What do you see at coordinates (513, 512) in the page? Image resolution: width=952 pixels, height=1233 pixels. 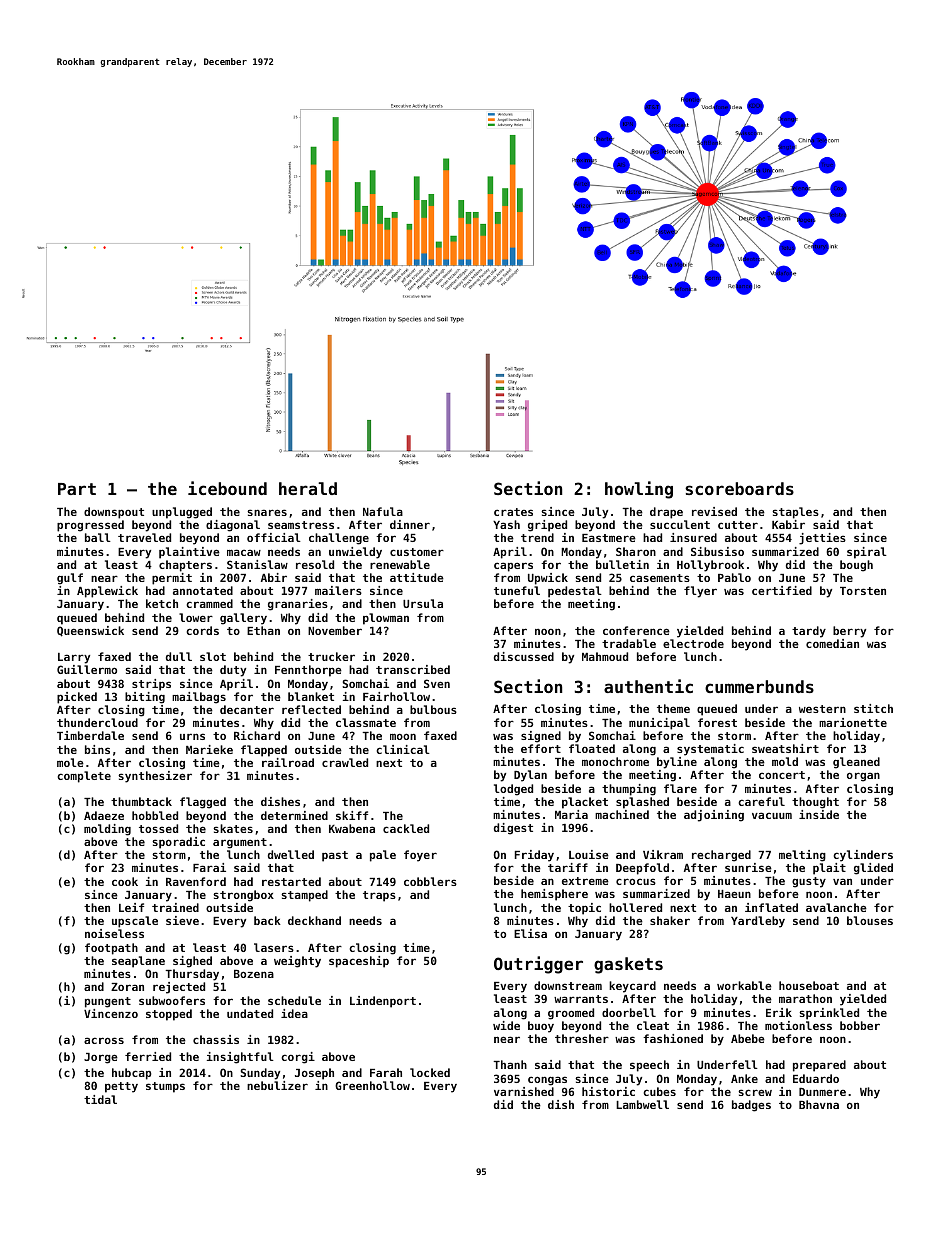 I see `crates` at bounding box center [513, 512].
